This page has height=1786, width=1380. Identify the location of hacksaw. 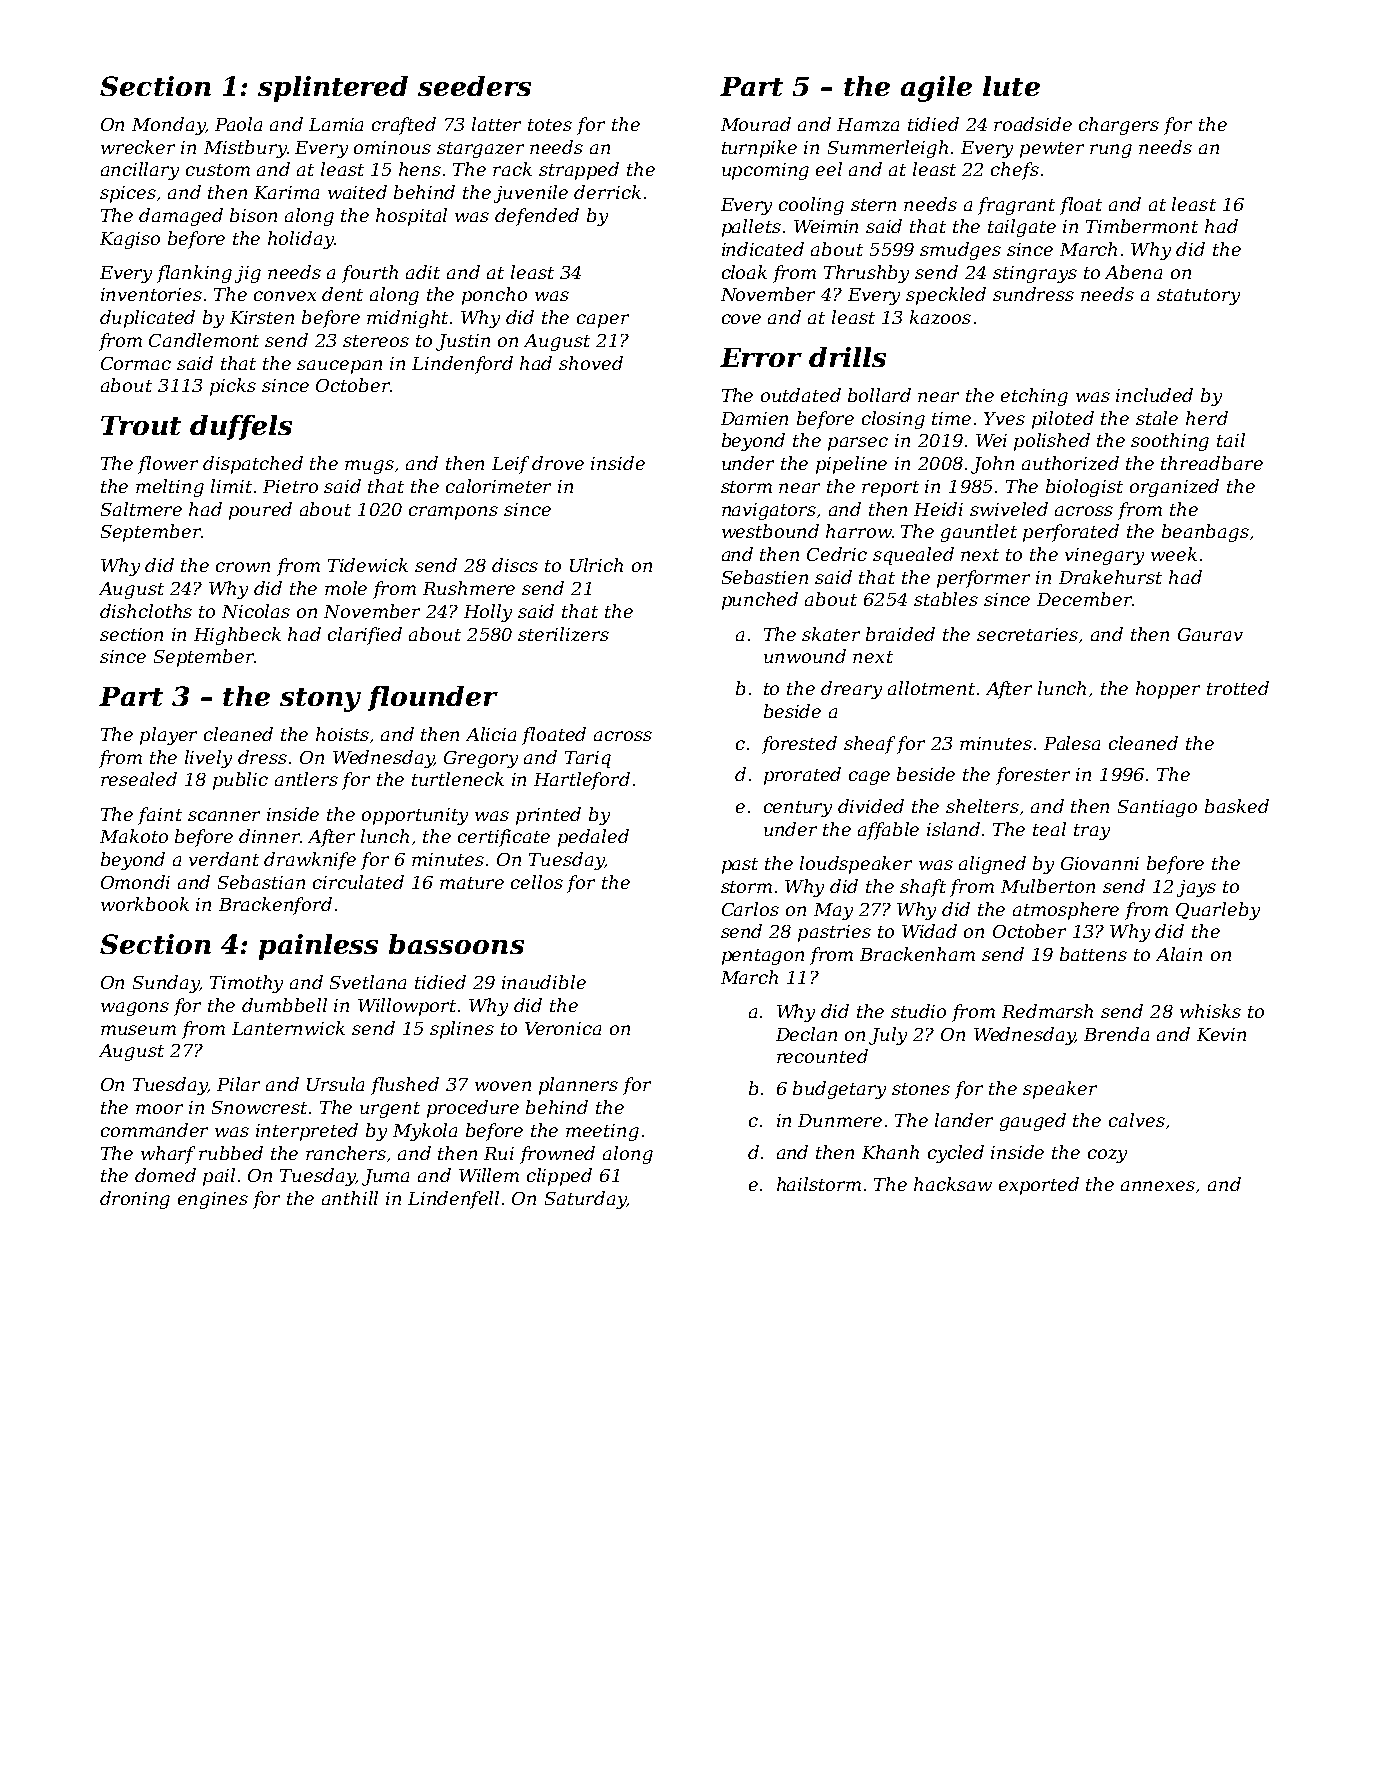
(953, 1184).
